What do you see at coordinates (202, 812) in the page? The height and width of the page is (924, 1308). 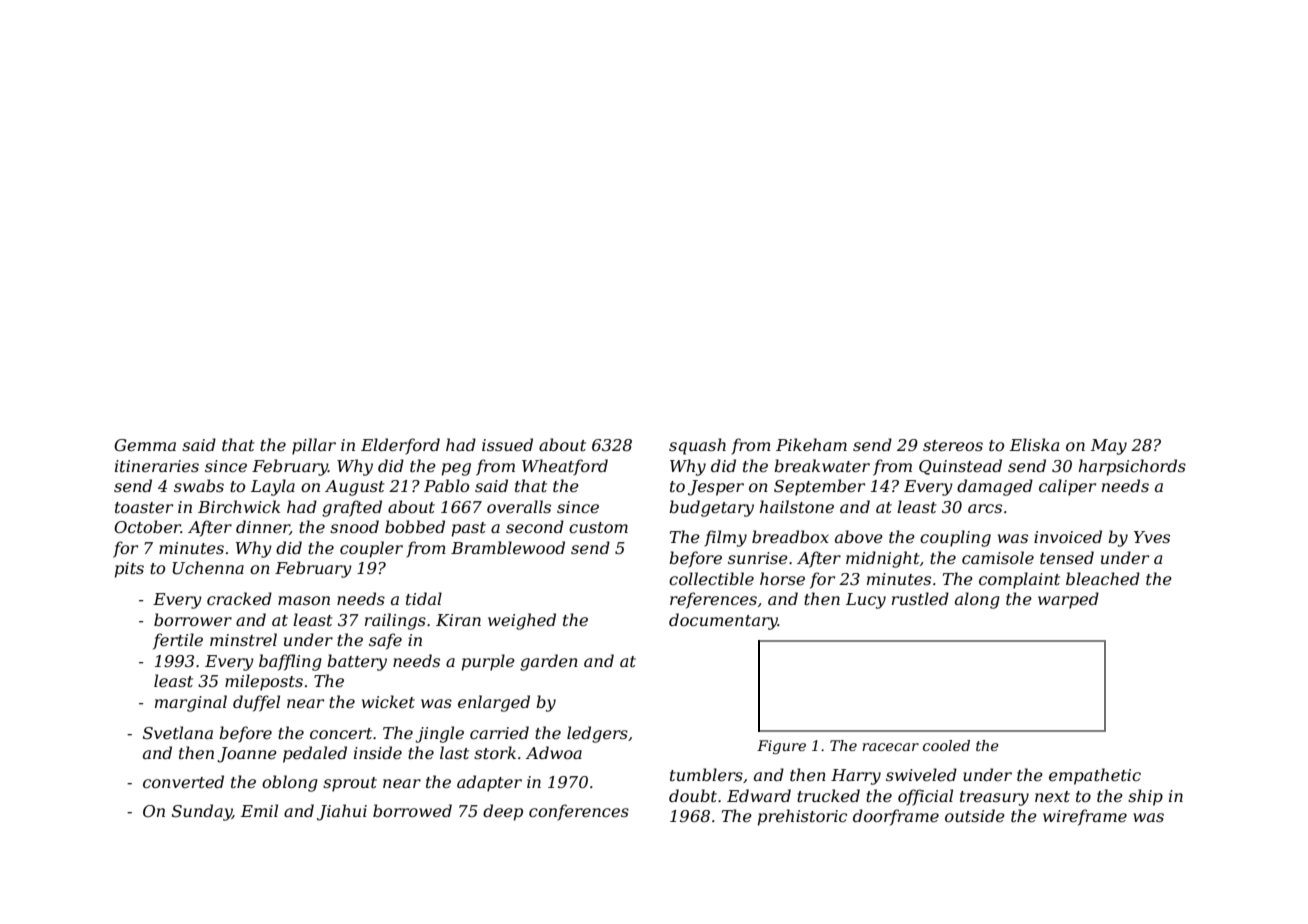 I see `Sunday` at bounding box center [202, 812].
